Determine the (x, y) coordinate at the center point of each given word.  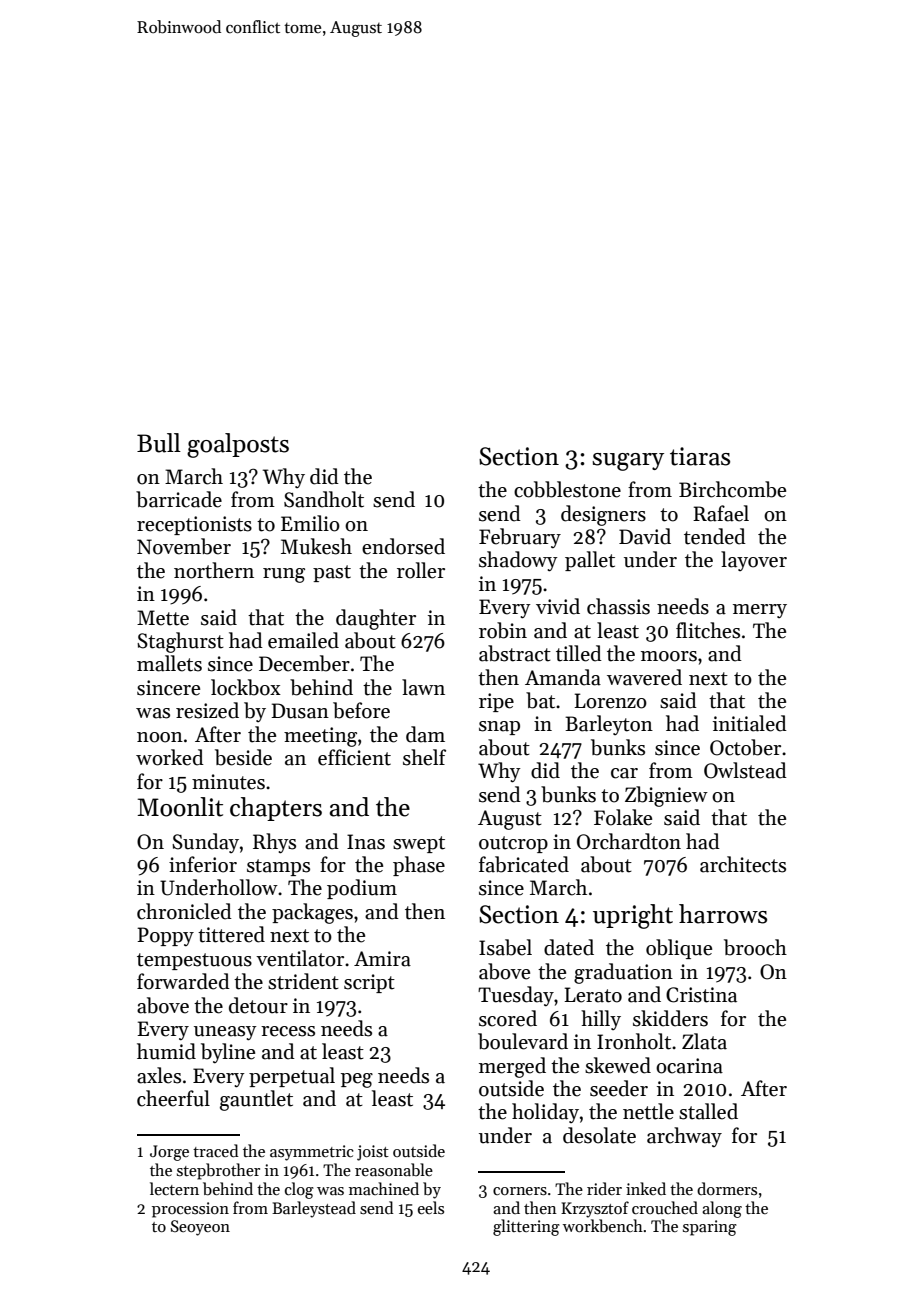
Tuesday (516, 996)
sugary (628, 462)
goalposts (238, 445)
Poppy (165, 936)
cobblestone (567, 489)
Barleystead (314, 1209)
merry (760, 611)
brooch (755, 947)
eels (431, 1207)
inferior (203, 864)
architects (743, 864)
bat (540, 700)
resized (207, 710)
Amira (382, 959)
